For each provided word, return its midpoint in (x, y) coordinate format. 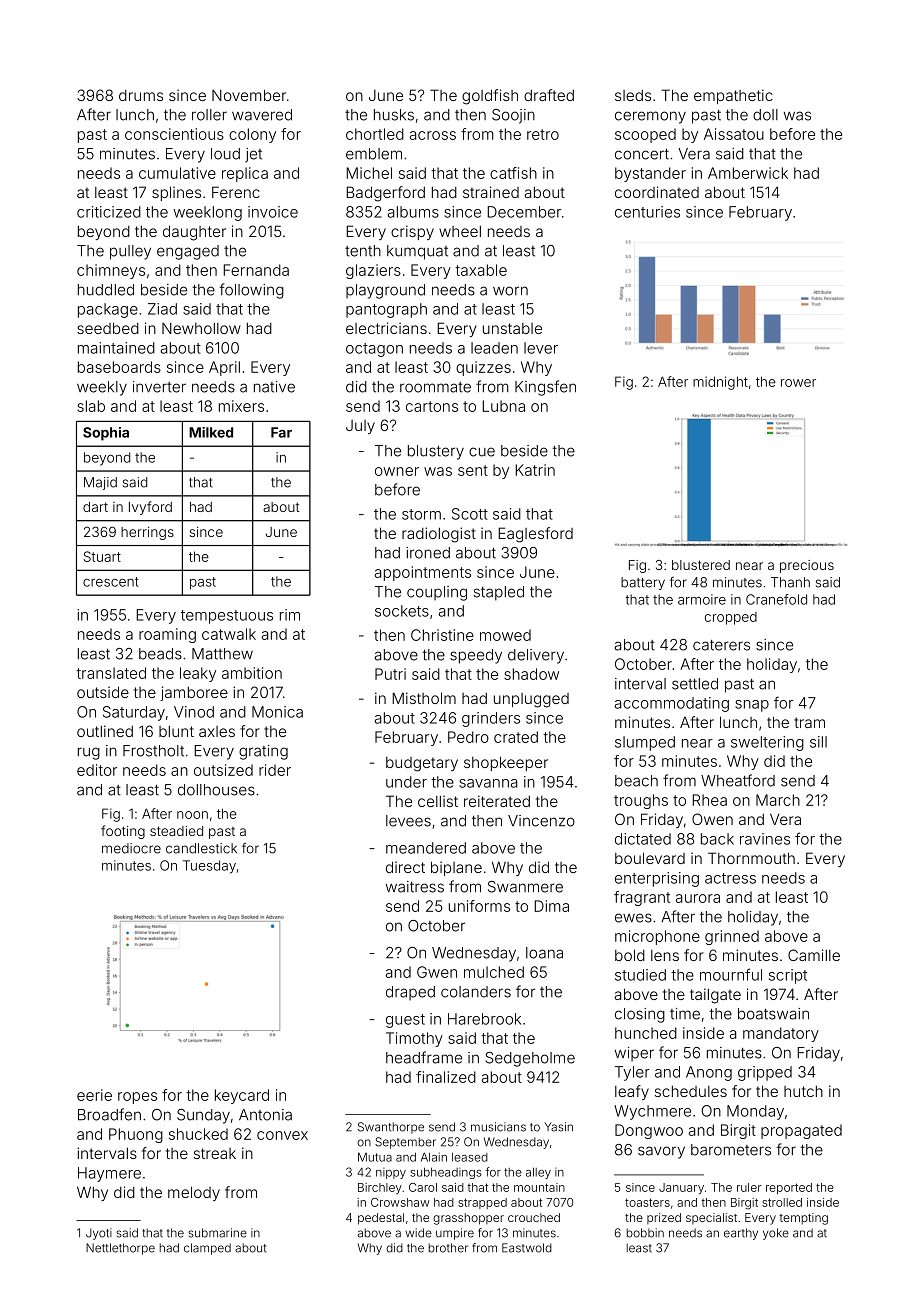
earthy (741, 1234)
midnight (720, 383)
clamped (207, 1249)
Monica (277, 712)
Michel (369, 173)
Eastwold (527, 1248)
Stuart (102, 556)
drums (141, 95)
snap (752, 706)
